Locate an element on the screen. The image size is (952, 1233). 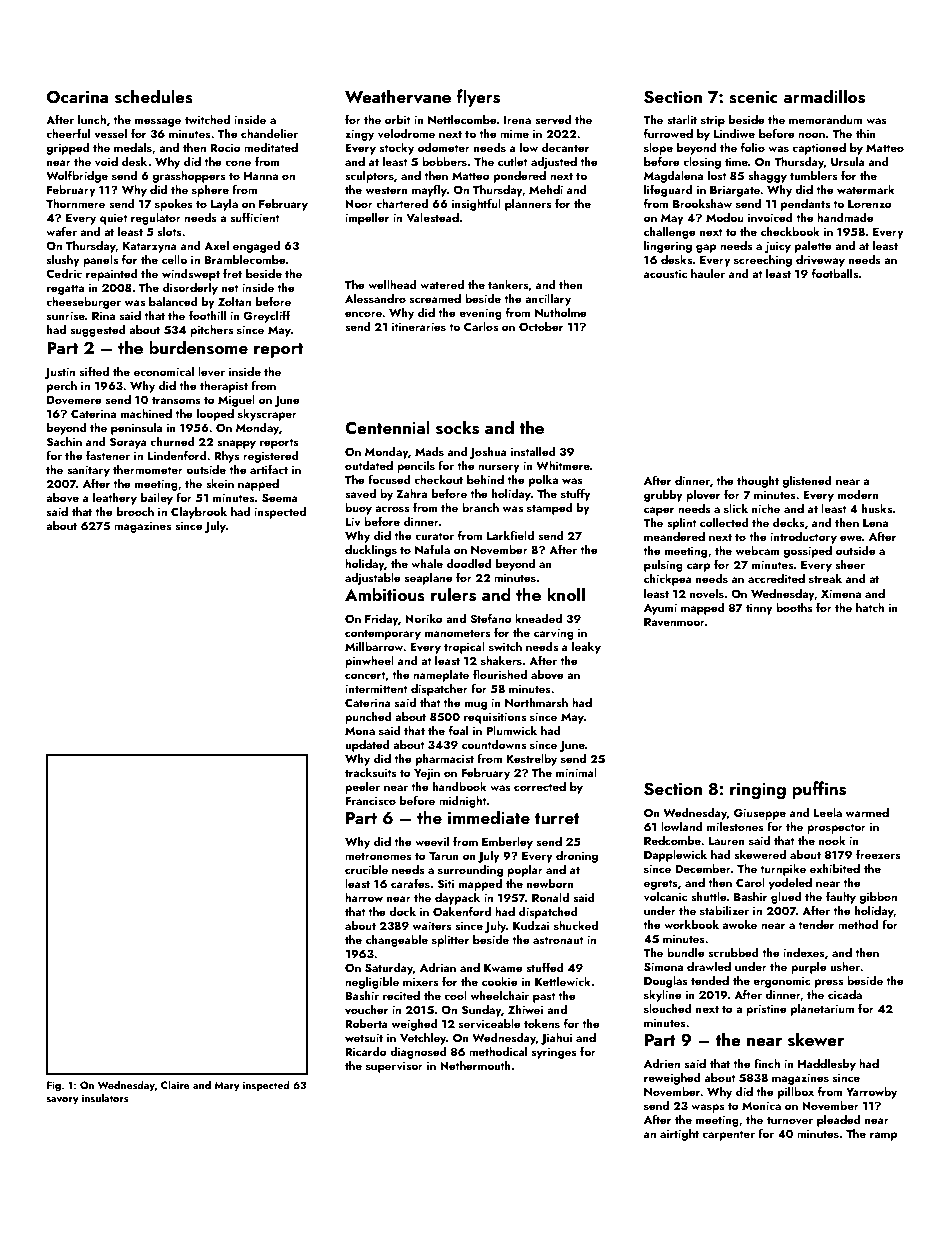
savory is located at coordinates (63, 1101).
